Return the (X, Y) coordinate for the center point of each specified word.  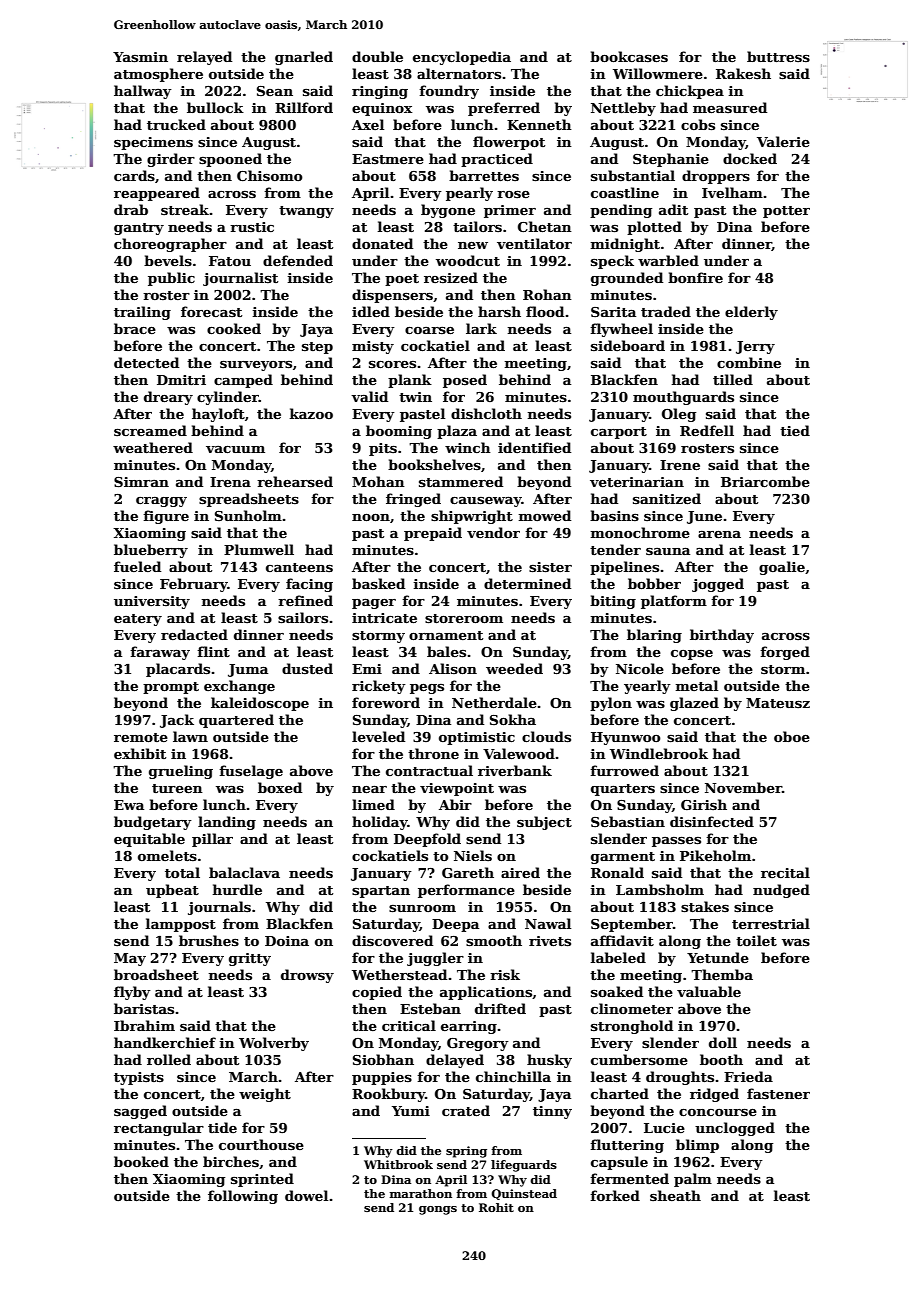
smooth (494, 940)
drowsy (307, 976)
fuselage (251, 772)
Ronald (617, 872)
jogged (718, 585)
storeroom (464, 618)
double (377, 56)
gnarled (304, 58)
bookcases (629, 56)
